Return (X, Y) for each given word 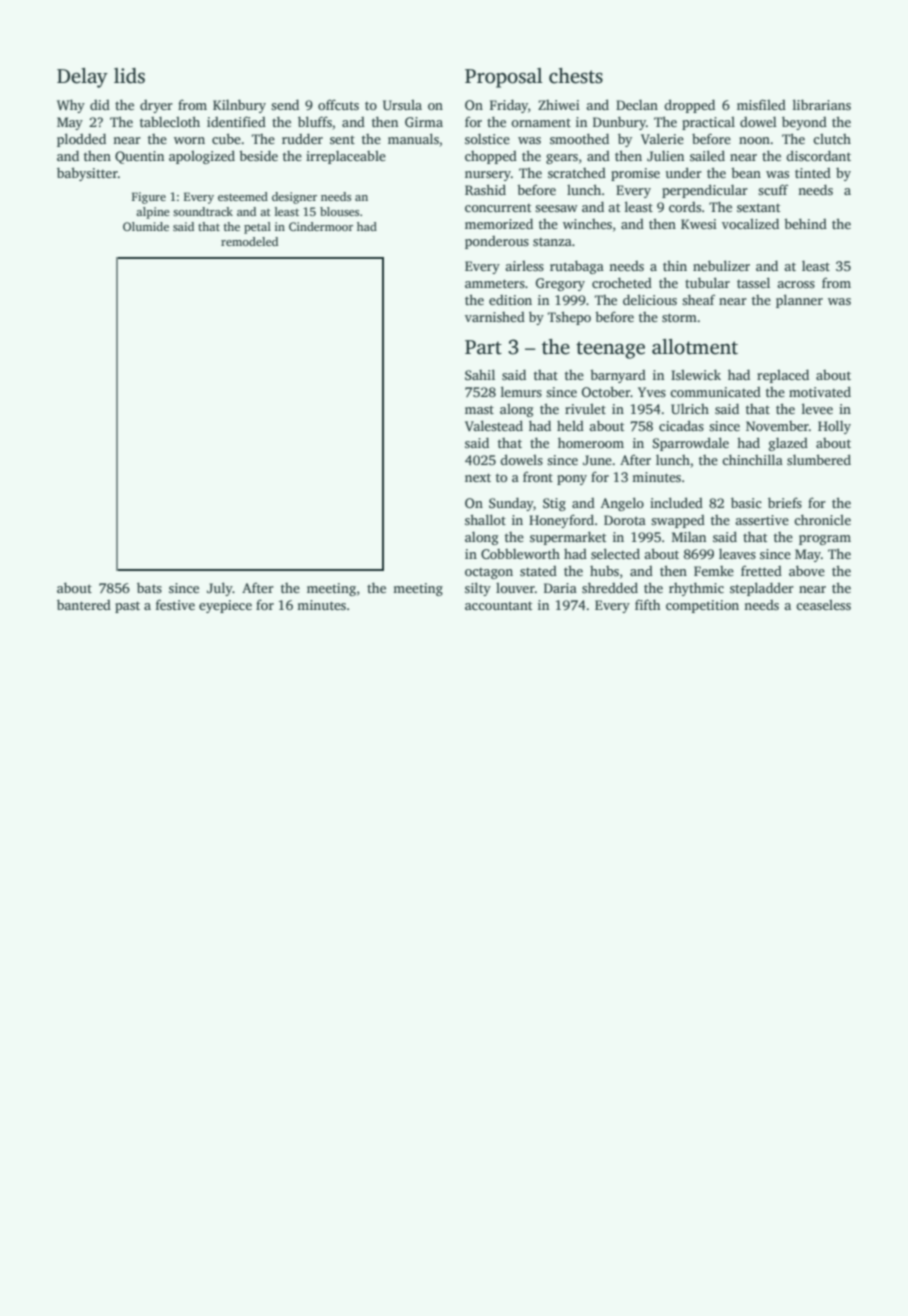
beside (258, 155)
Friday (509, 106)
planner (799, 301)
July (220, 589)
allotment (695, 347)
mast (479, 409)
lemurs (521, 391)
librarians (822, 104)
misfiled (761, 104)
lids (129, 76)
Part (483, 347)
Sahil (480, 374)
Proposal (504, 78)
